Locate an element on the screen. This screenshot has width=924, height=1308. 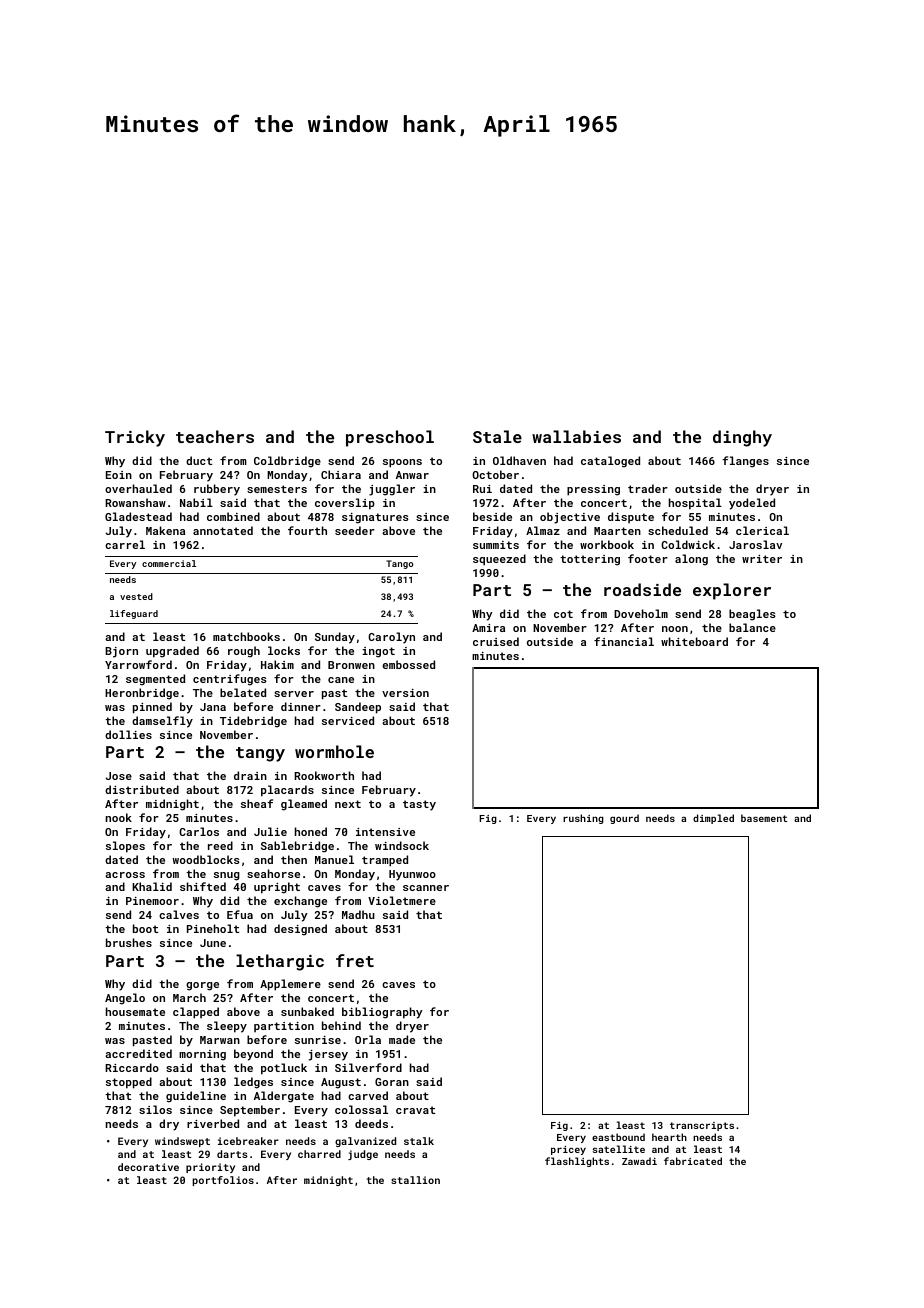
annotated is located at coordinates (223, 530).
